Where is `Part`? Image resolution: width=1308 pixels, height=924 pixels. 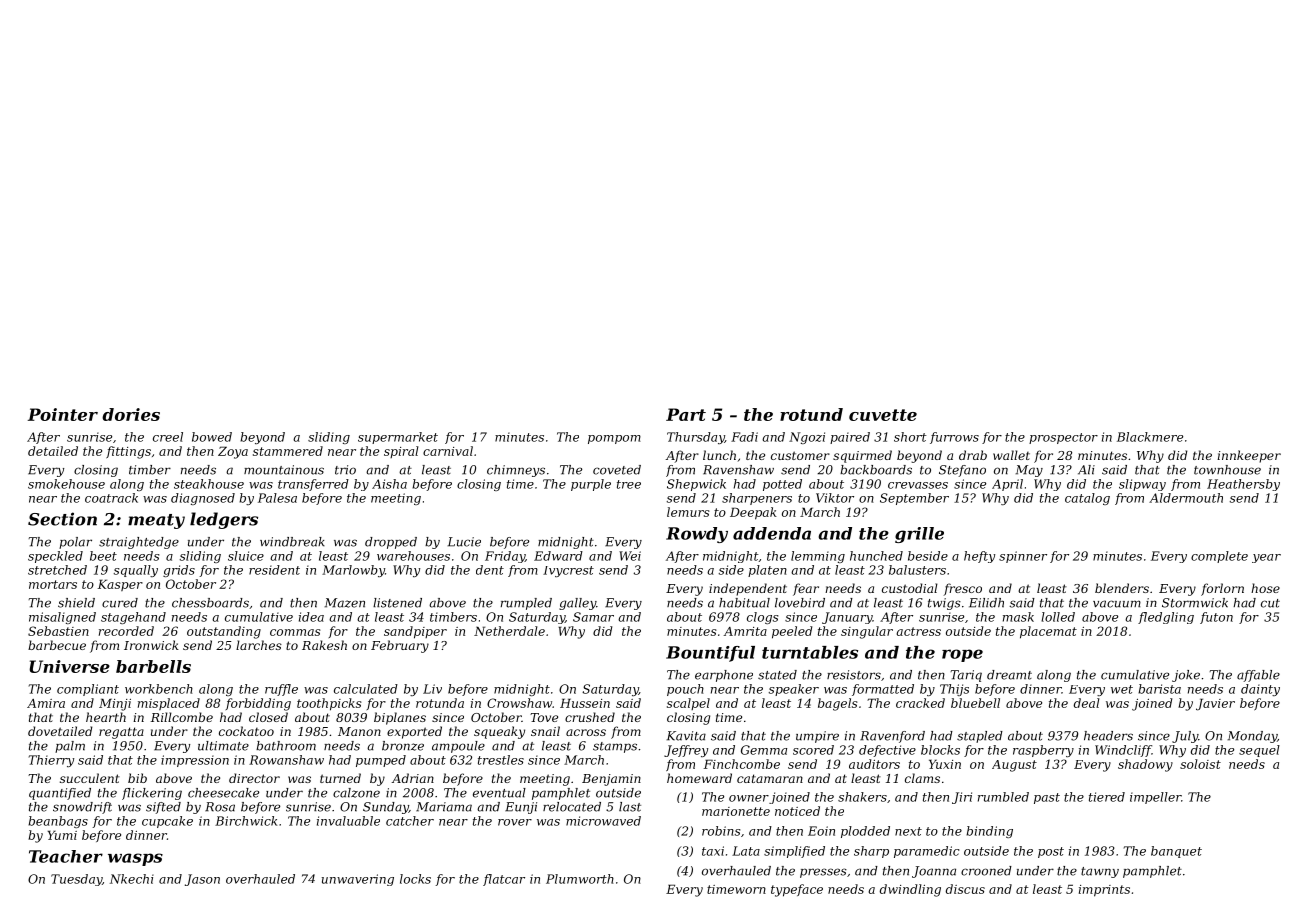
Part is located at coordinates (686, 414).
